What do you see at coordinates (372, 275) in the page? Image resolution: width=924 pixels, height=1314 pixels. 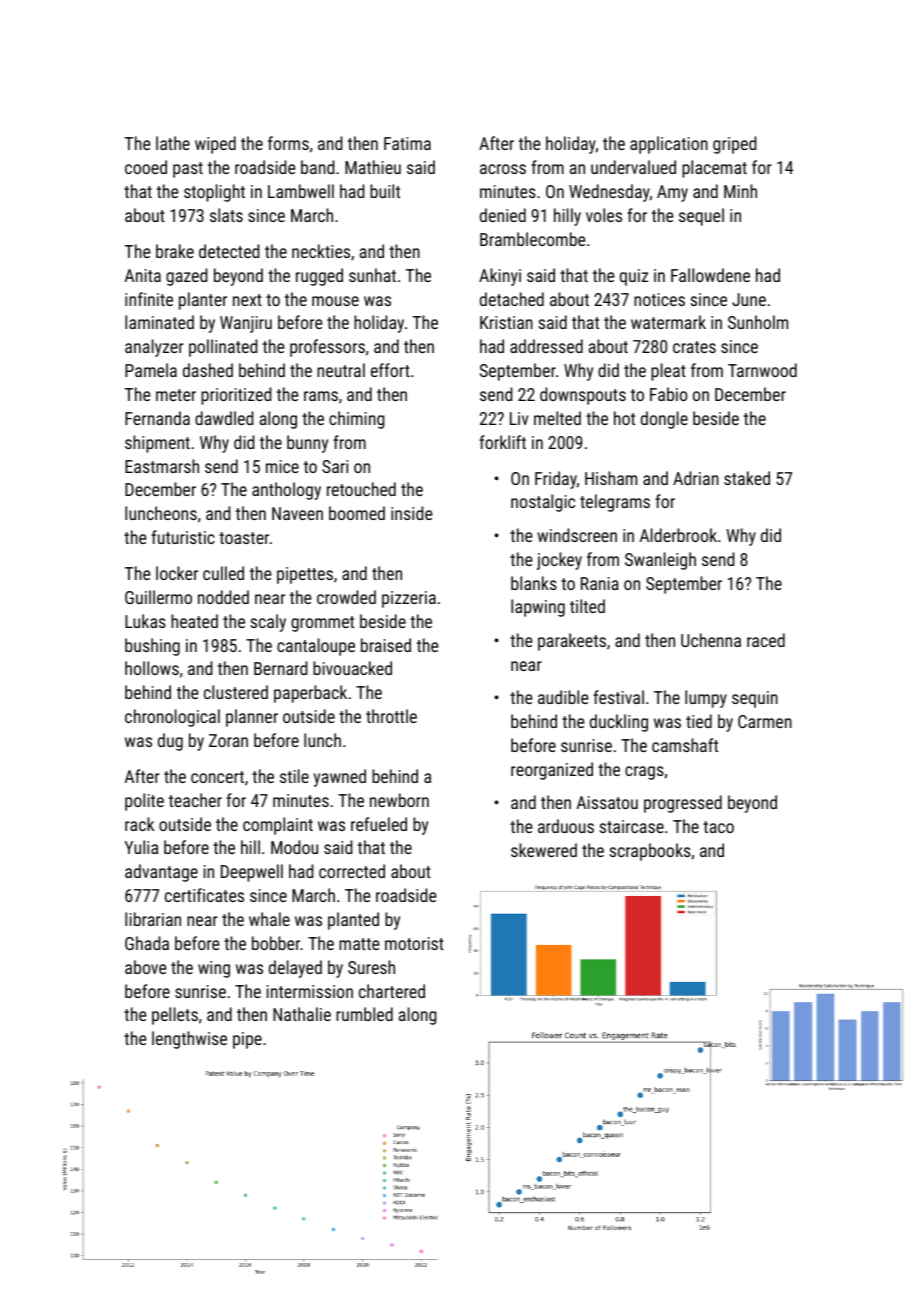 I see `sunhat` at bounding box center [372, 275].
